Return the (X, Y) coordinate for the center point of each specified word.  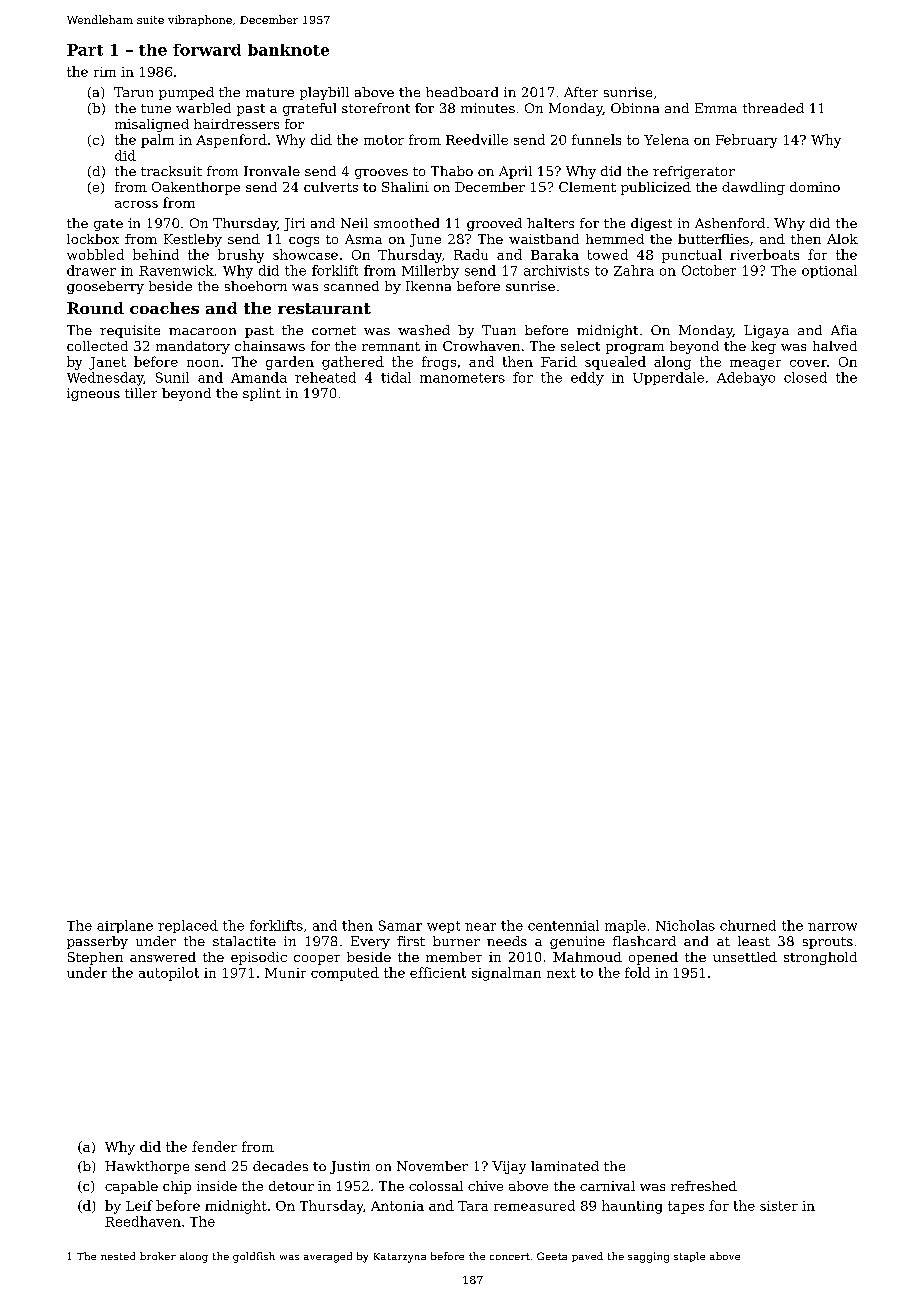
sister (779, 1206)
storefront (376, 108)
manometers (462, 378)
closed (805, 377)
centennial (563, 925)
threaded (773, 108)
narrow (832, 927)
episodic (259, 958)
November (432, 1166)
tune (156, 108)
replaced (188, 926)
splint (262, 394)
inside (217, 1186)
